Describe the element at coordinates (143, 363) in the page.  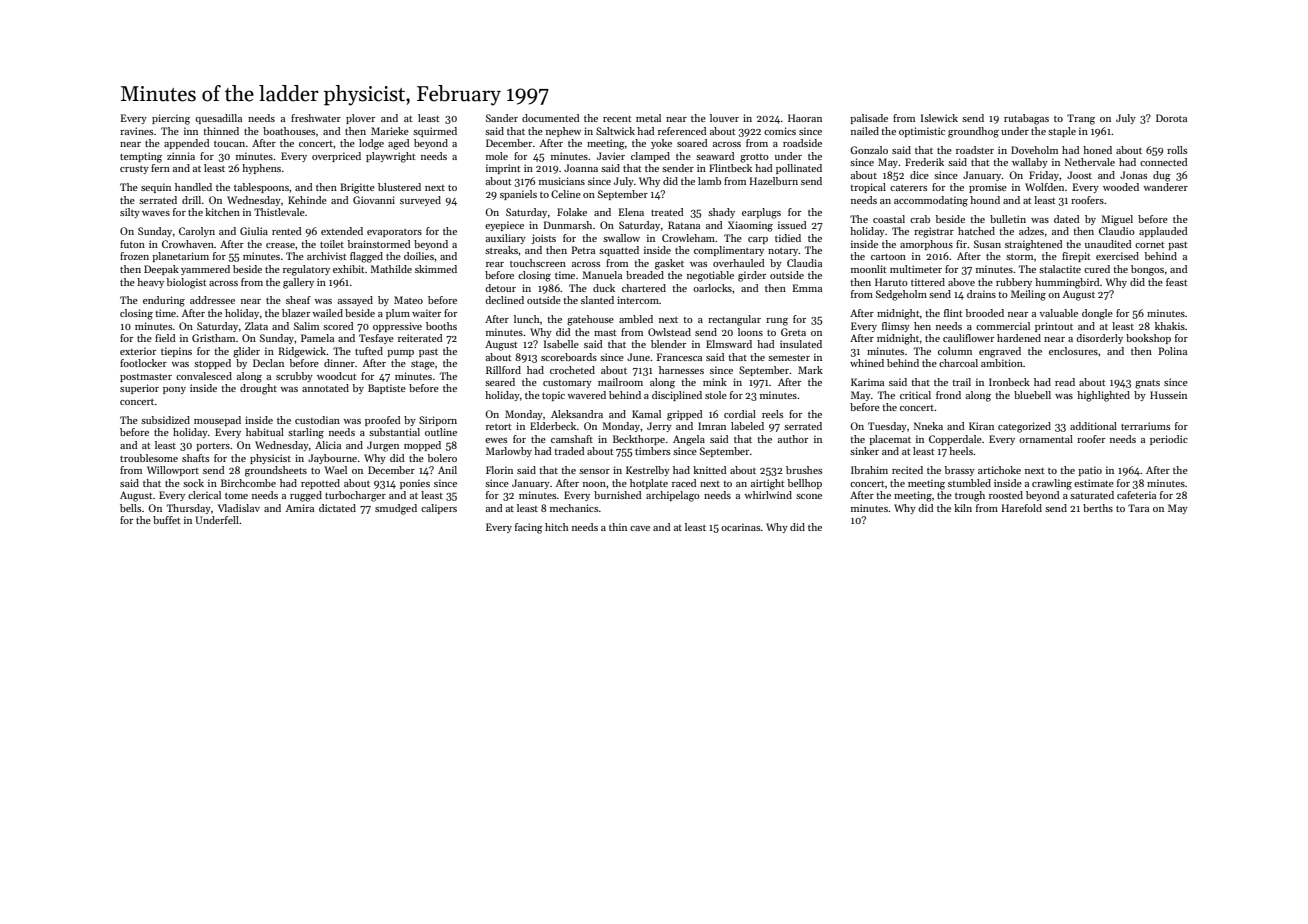
I see `footlocker` at that location.
